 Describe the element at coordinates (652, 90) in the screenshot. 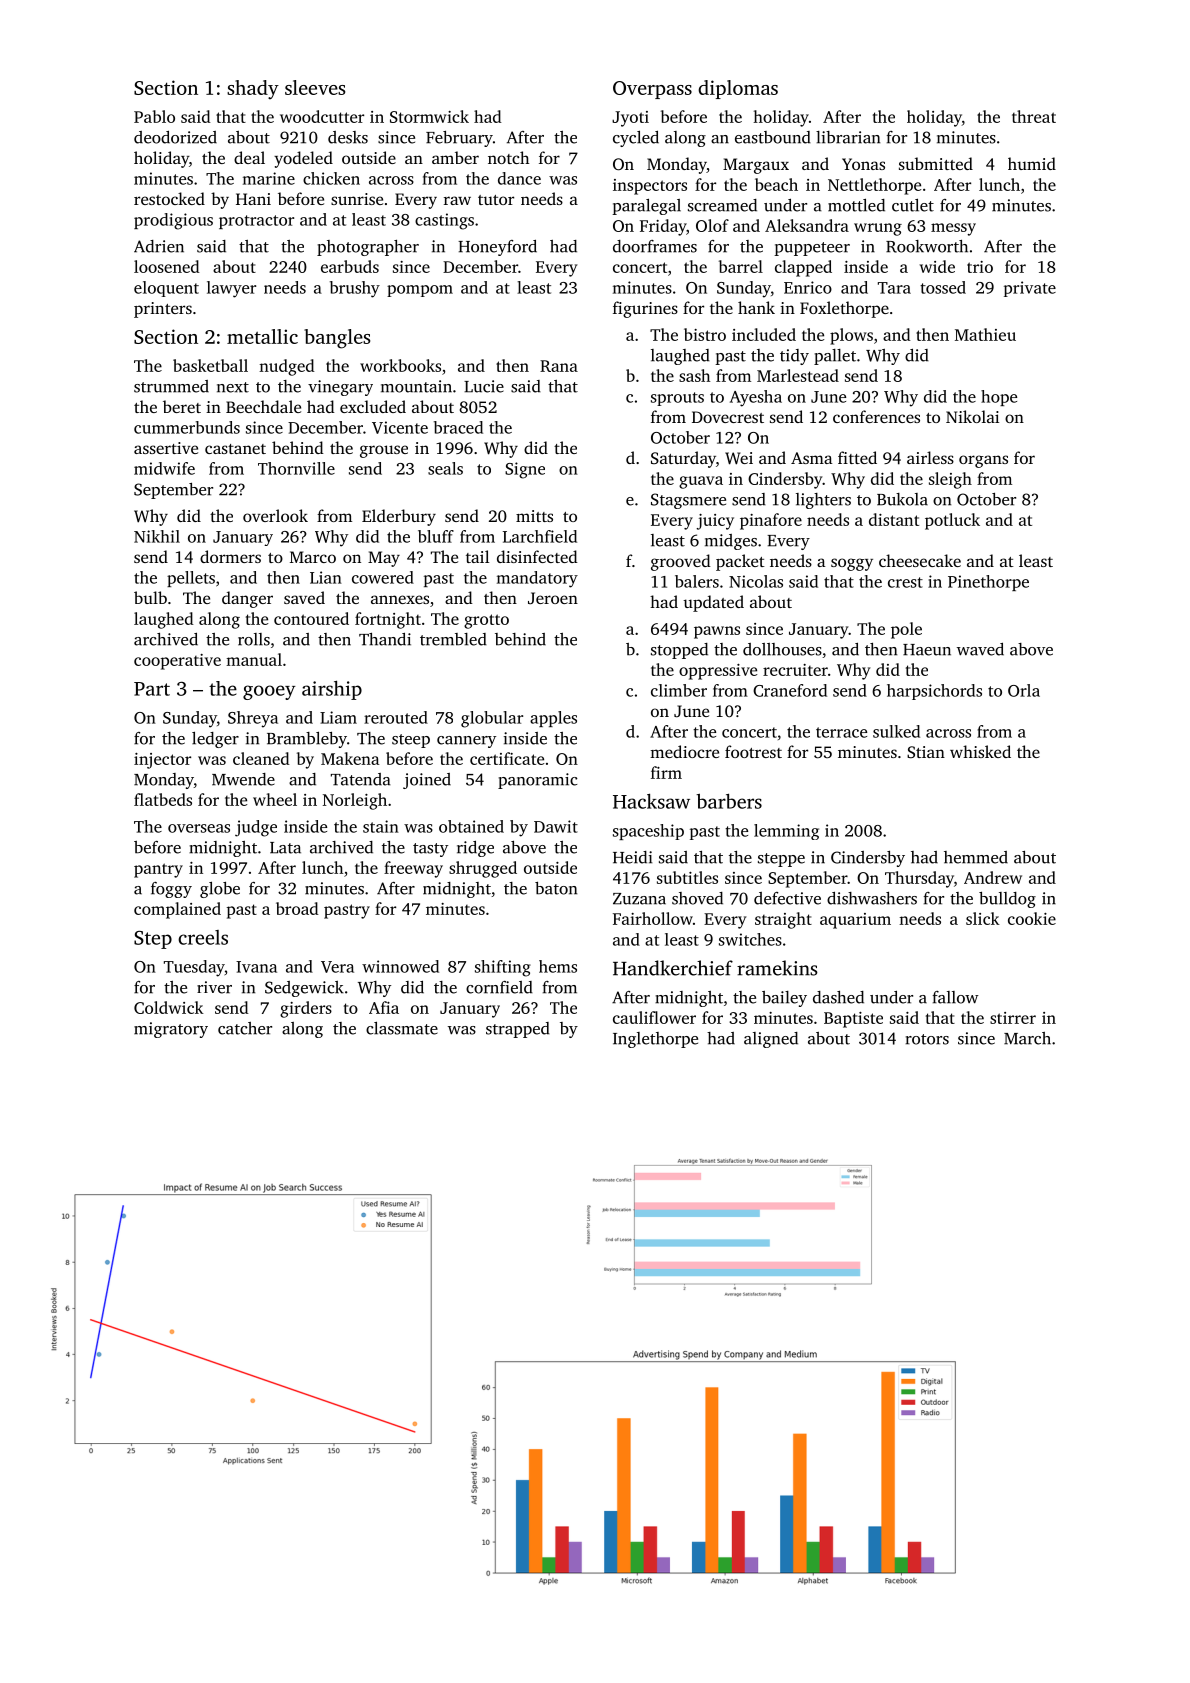

I see `Overpass` at that location.
